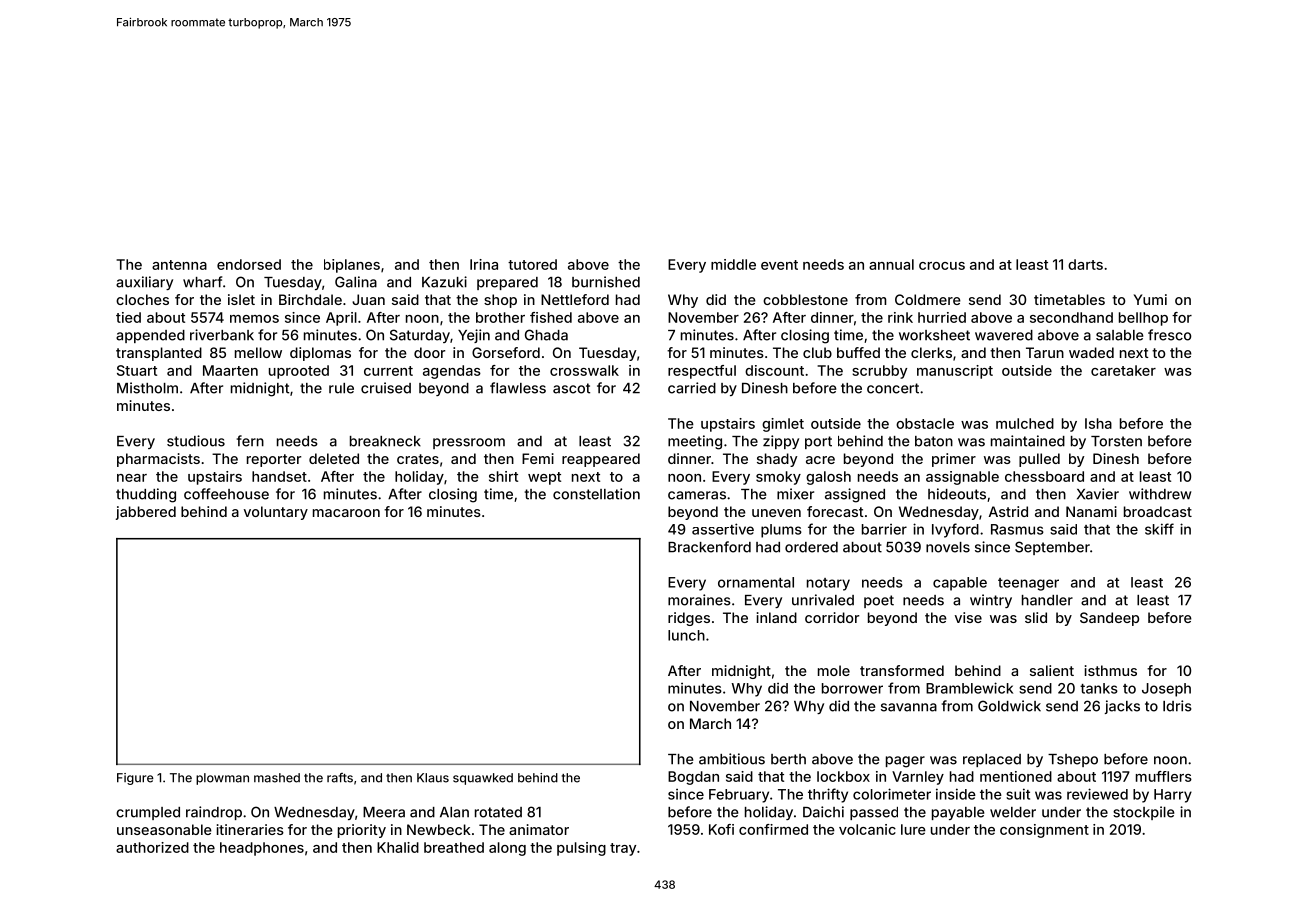 The width and height of the image is (1308, 924). Describe the element at coordinates (834, 670) in the image. I see `mole` at that location.
